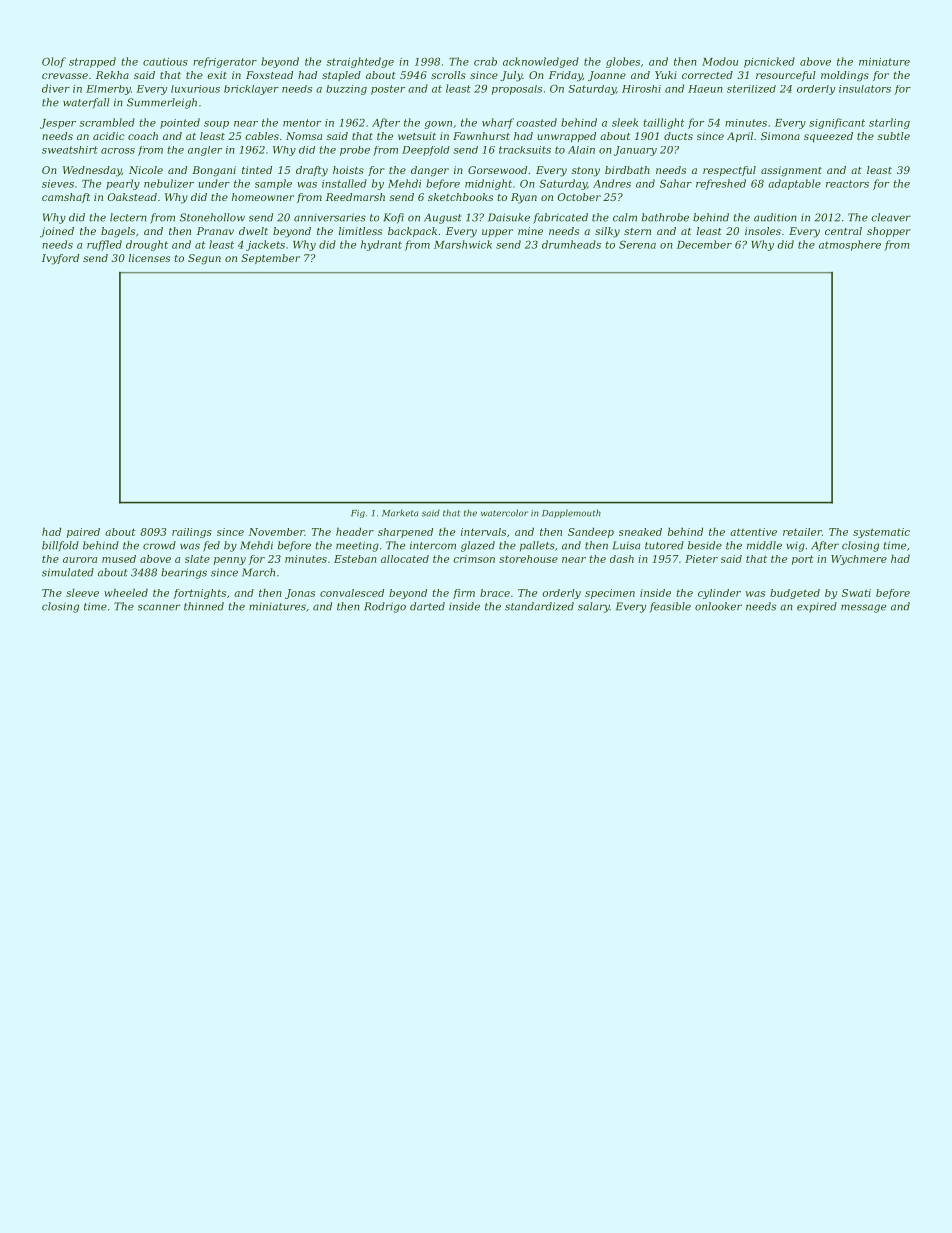  Describe the element at coordinates (802, 532) in the screenshot. I see `retailer` at that location.
